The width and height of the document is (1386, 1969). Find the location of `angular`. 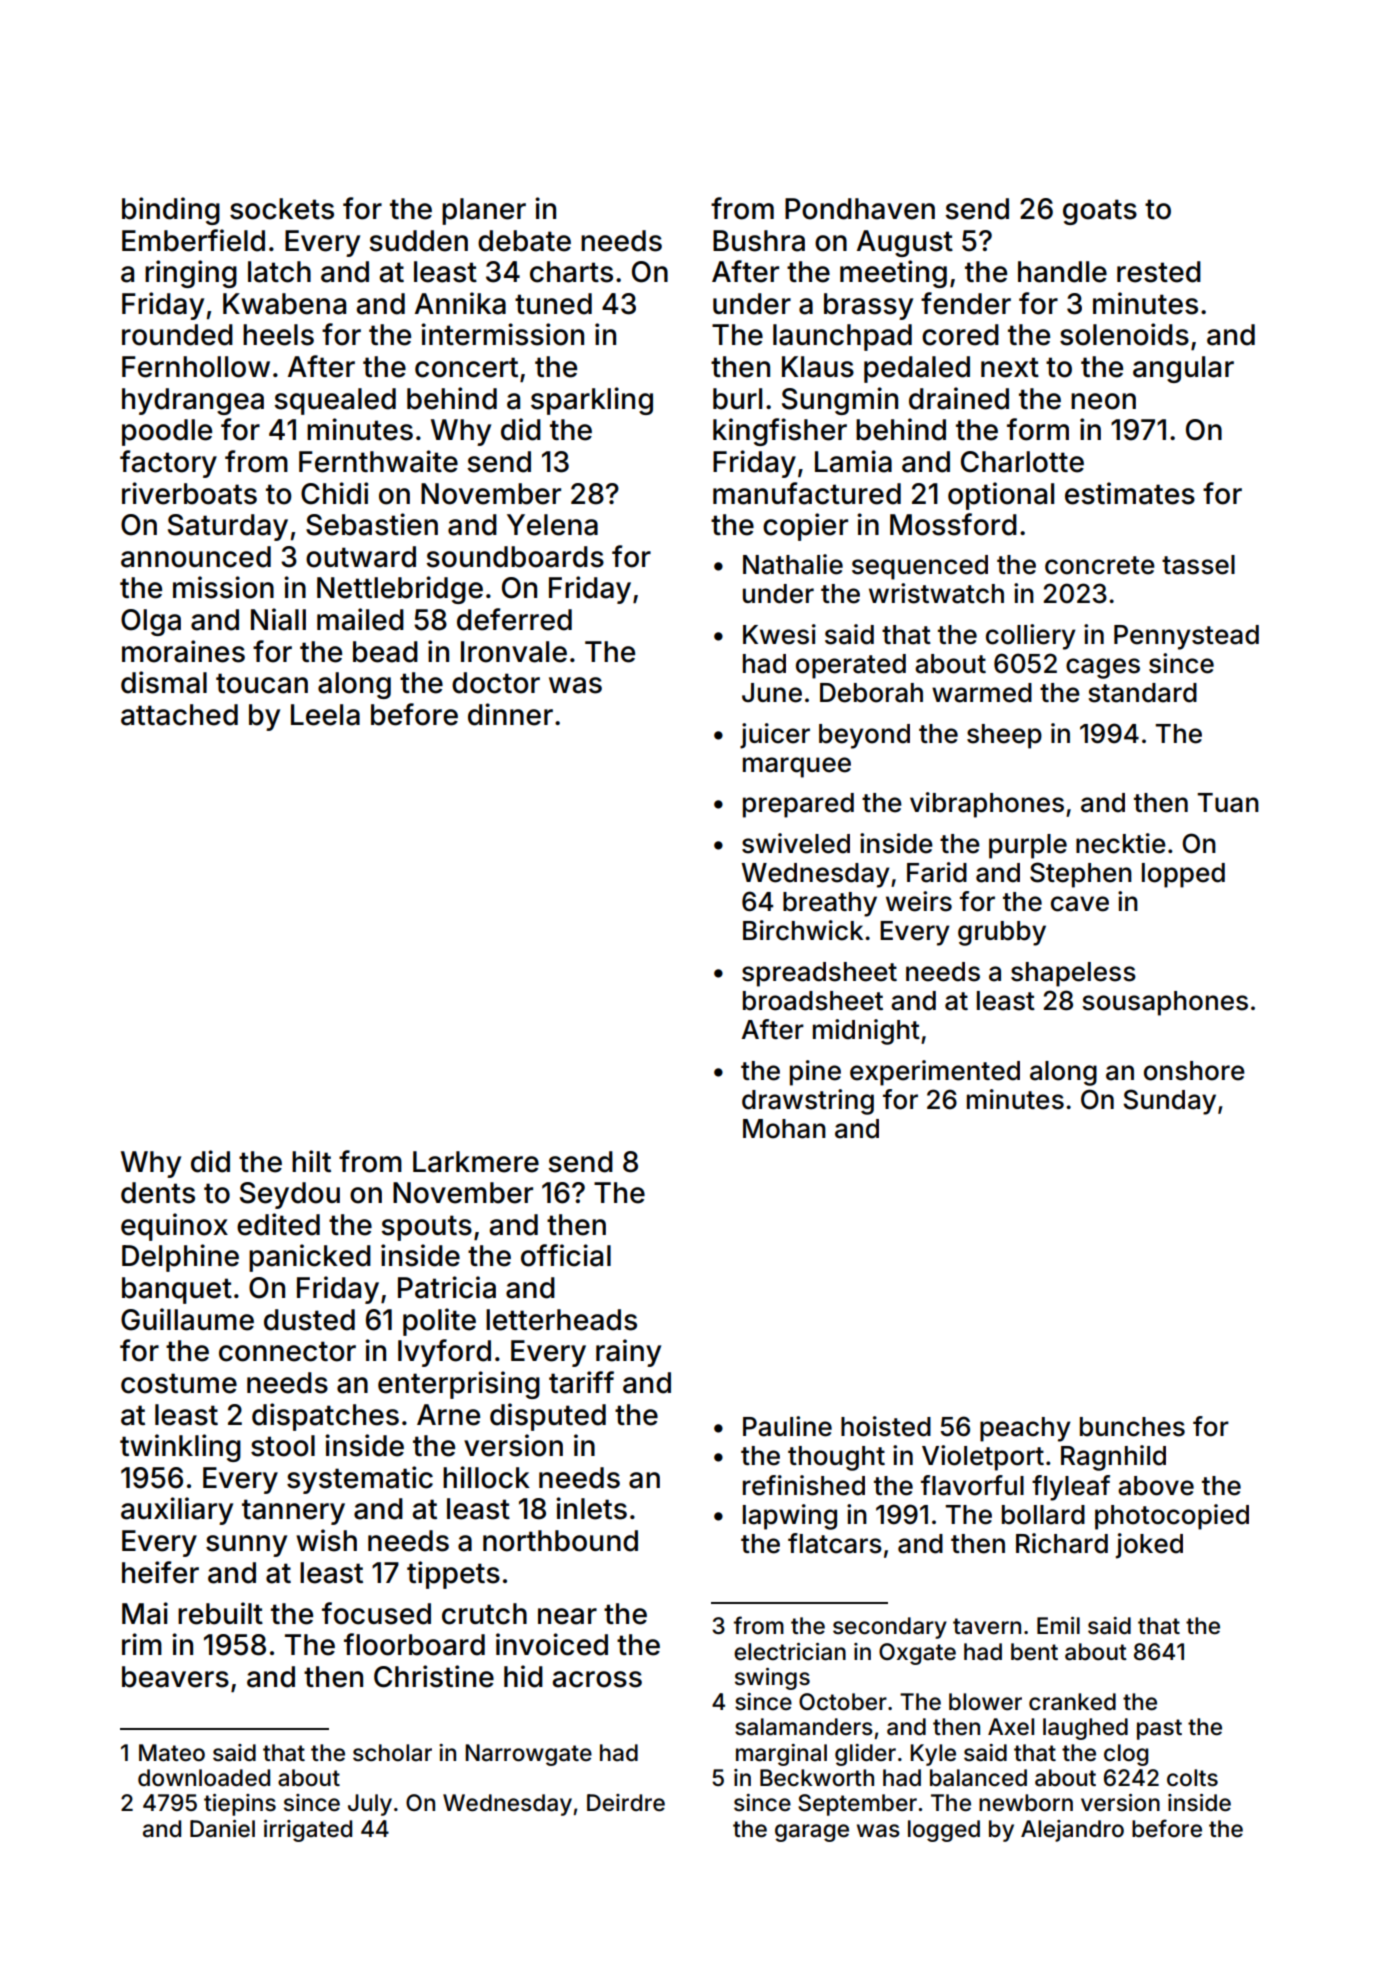

angular is located at coordinates (1183, 369).
